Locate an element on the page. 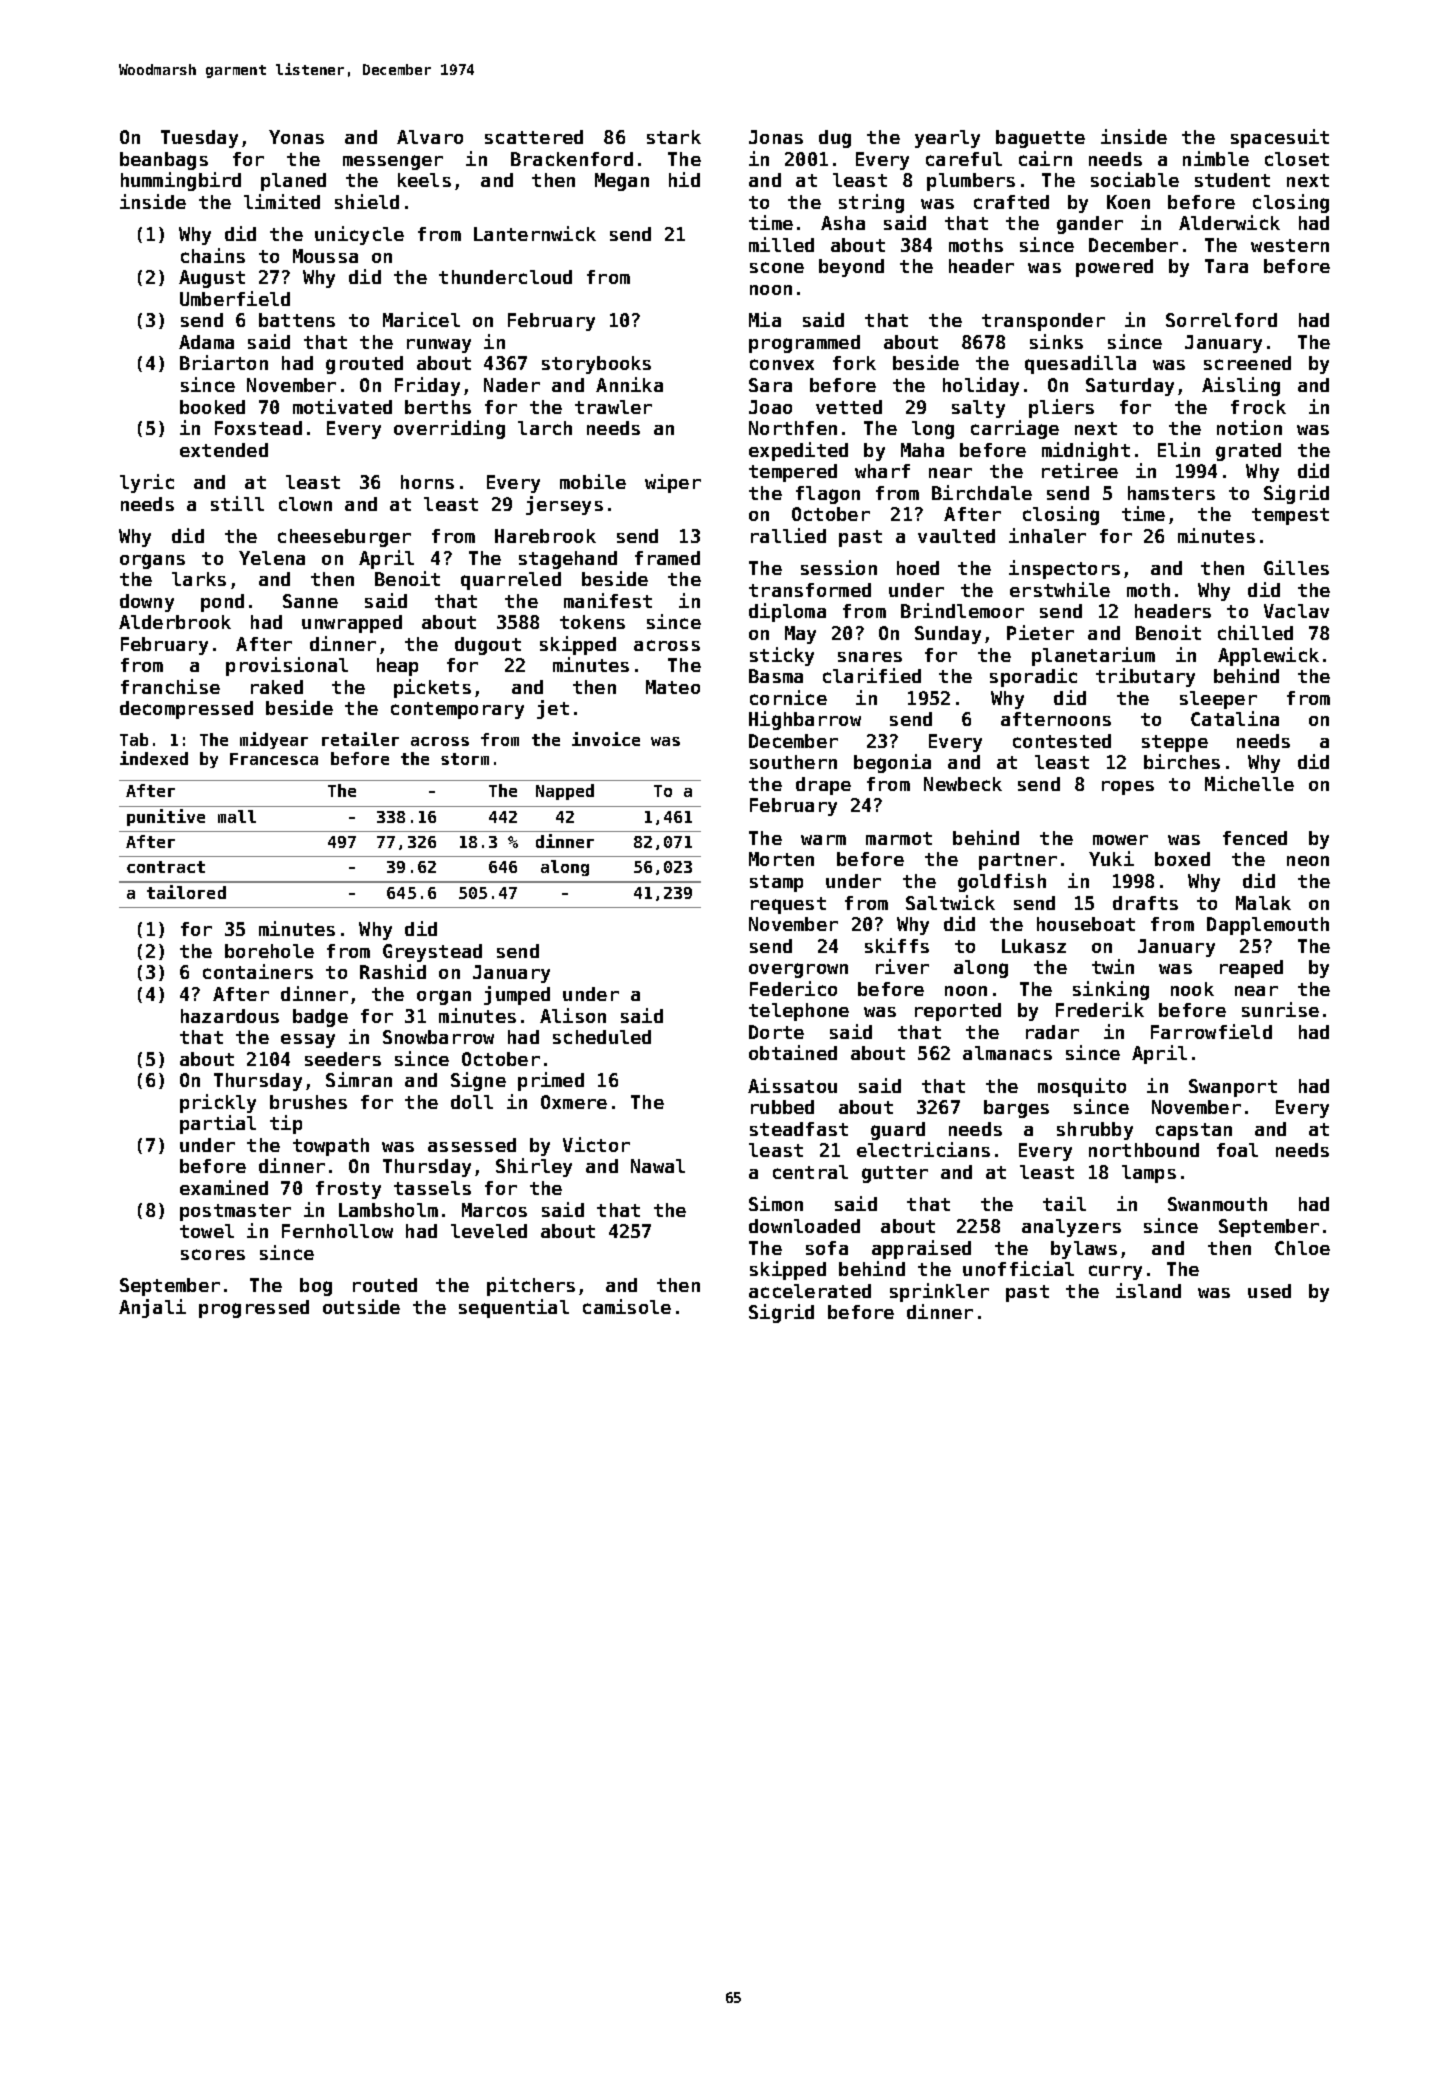  Adama is located at coordinates (206, 342).
